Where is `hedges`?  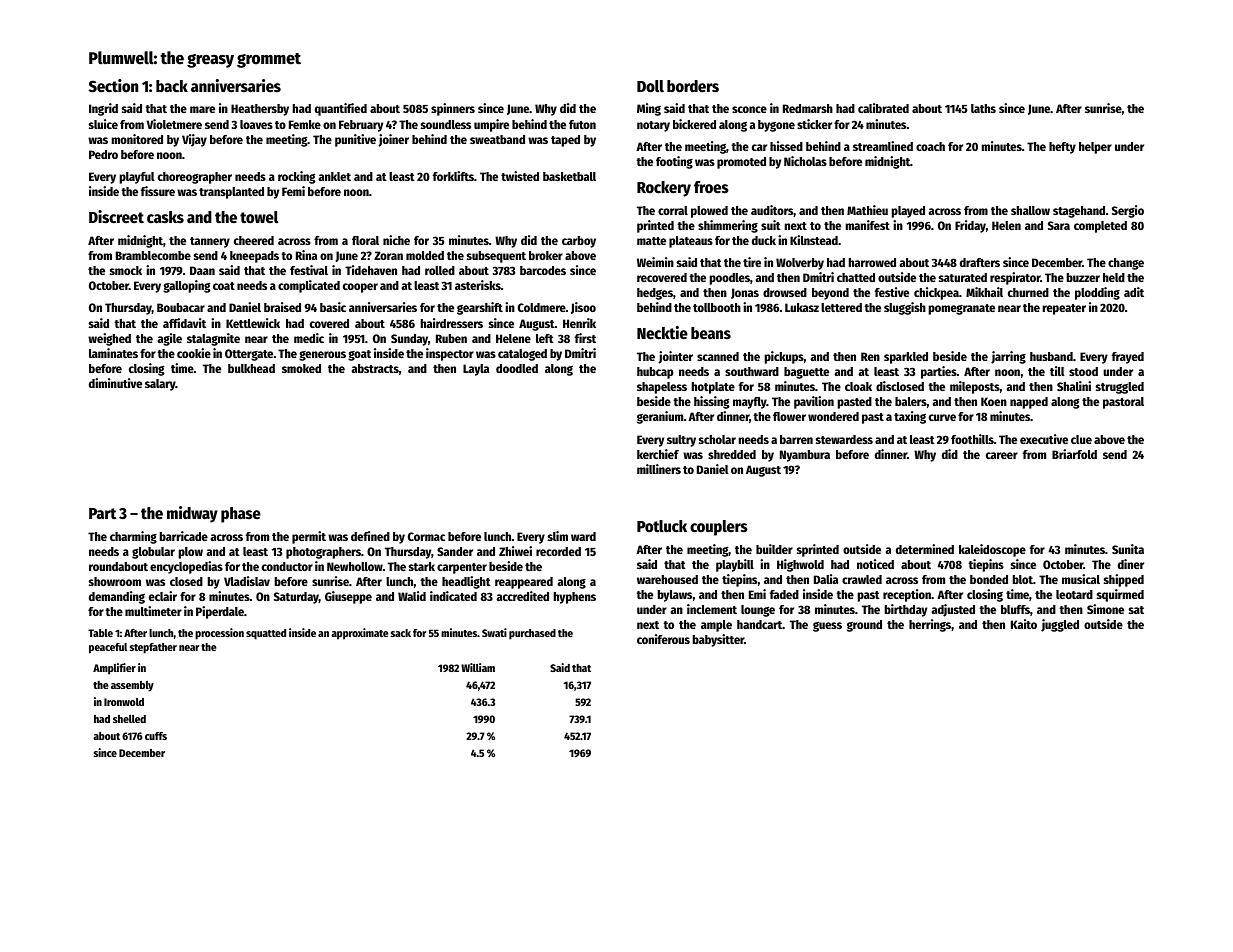
hedges is located at coordinates (655, 294).
